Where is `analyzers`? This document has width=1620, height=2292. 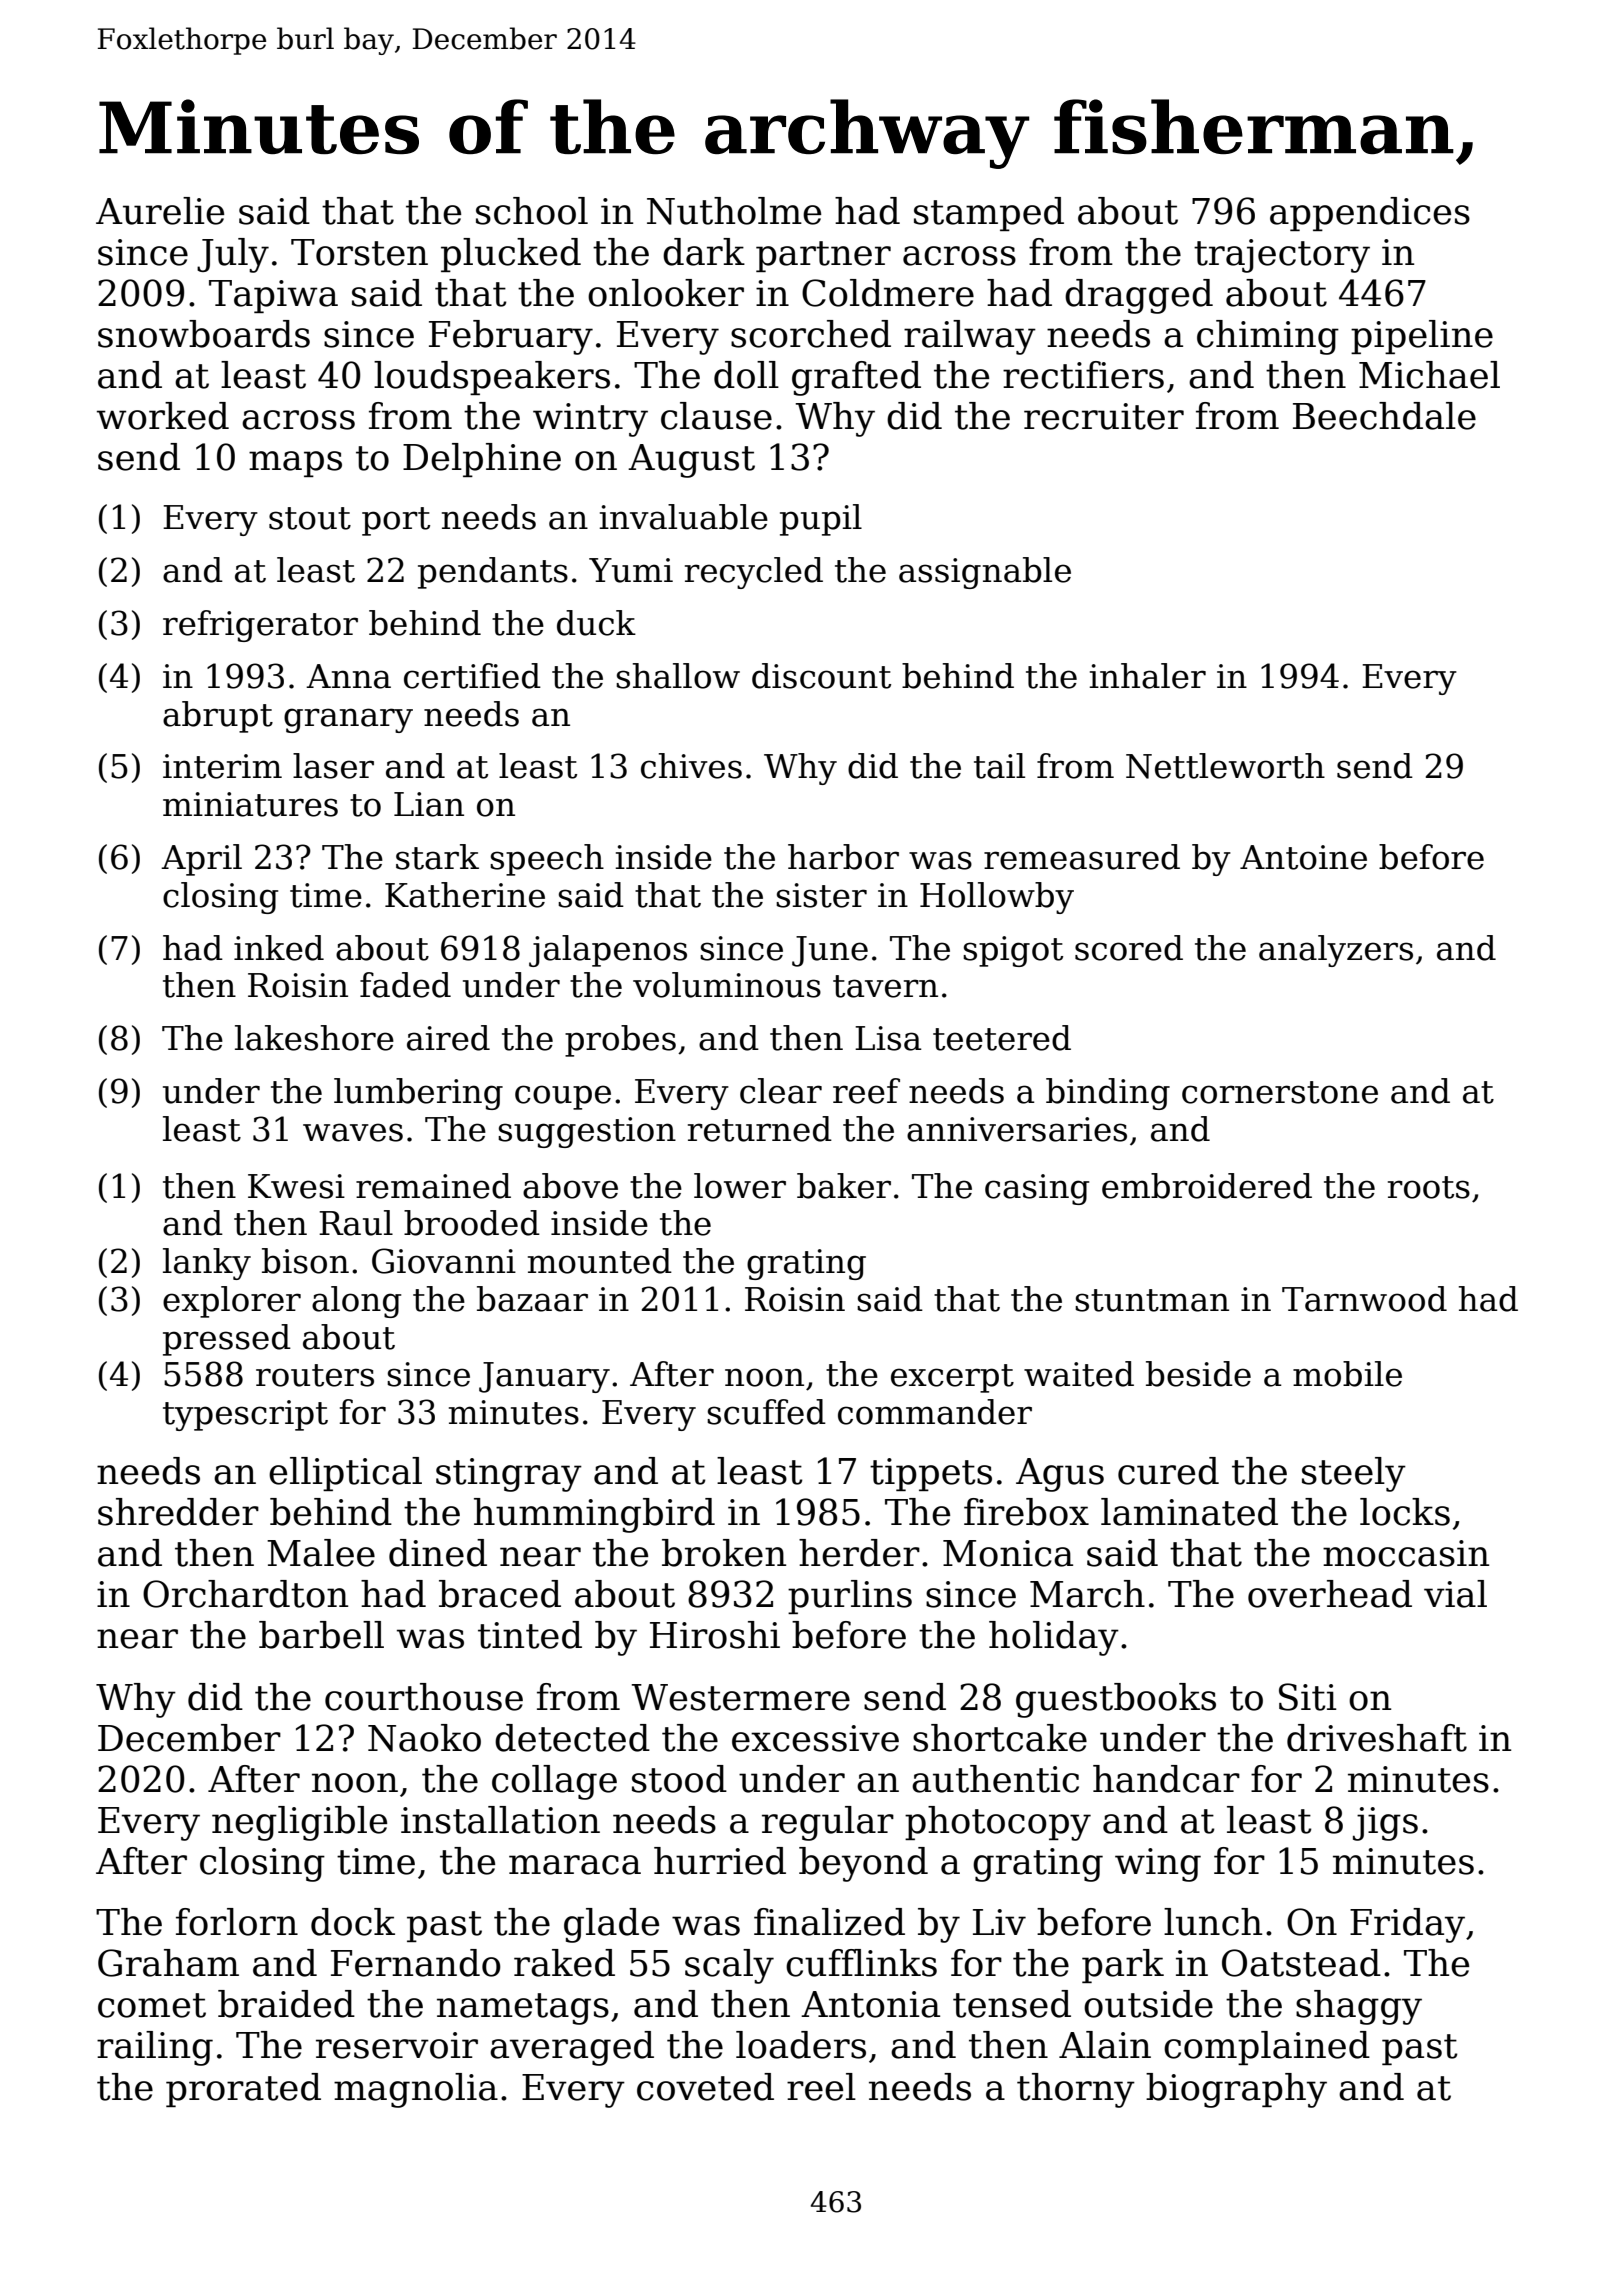 analyzers is located at coordinates (1336, 951).
